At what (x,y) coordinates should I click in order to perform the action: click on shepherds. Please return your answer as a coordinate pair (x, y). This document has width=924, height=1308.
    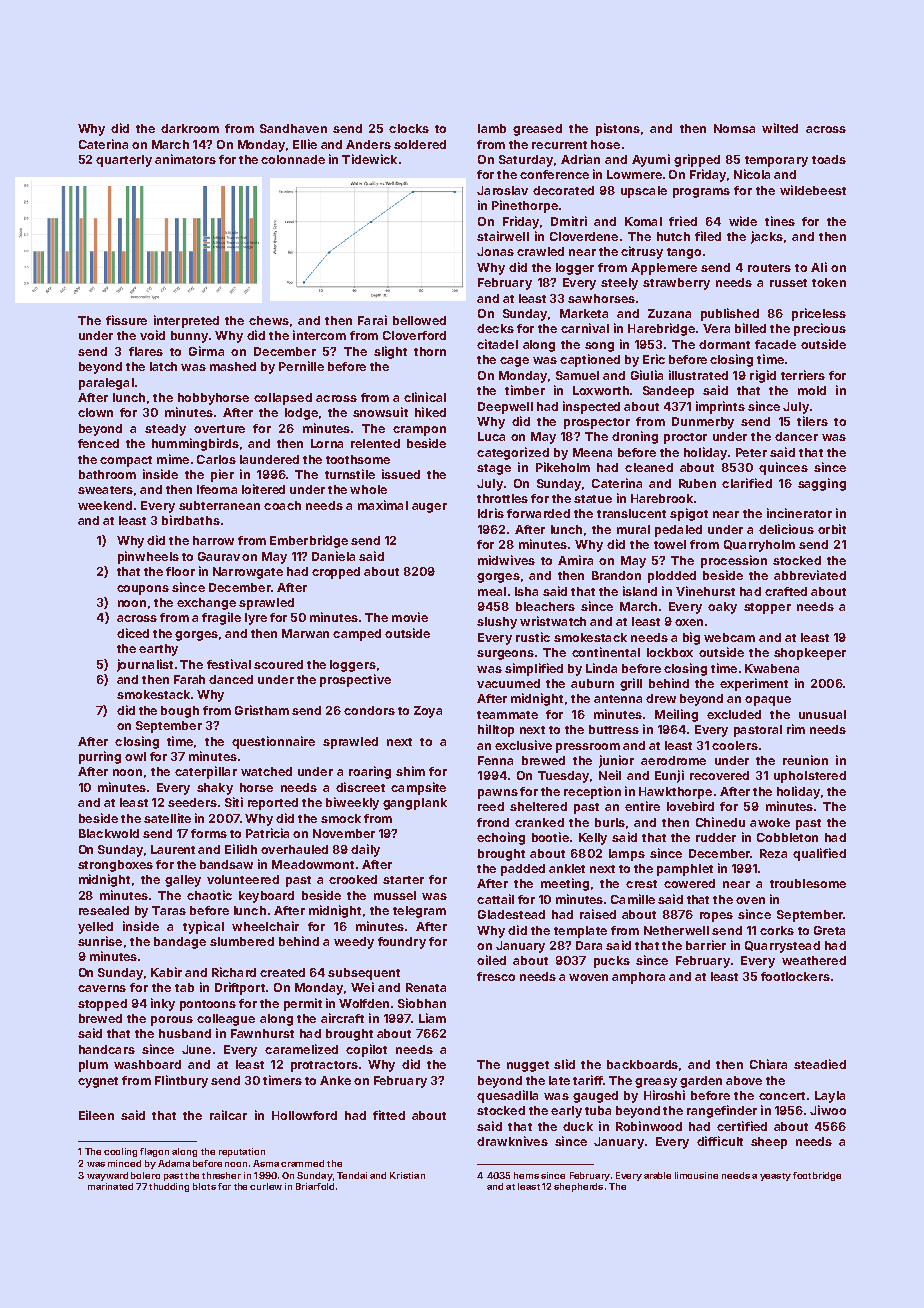
    Looking at the image, I should click on (578, 1187).
